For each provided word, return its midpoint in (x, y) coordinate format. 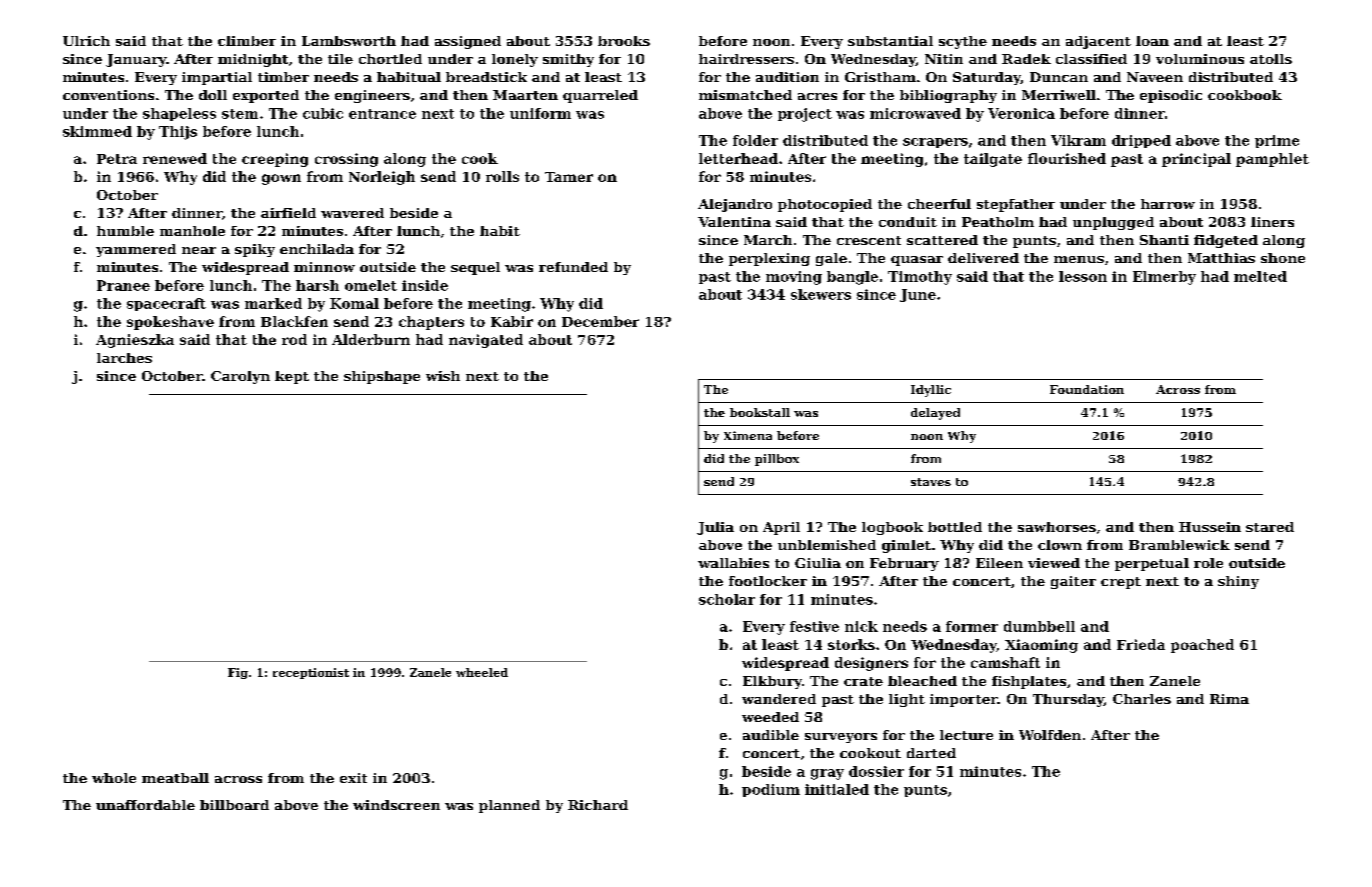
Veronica (1021, 113)
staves (931, 482)
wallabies (733, 563)
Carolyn (240, 377)
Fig (238, 673)
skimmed (97, 131)
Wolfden (1050, 735)
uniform (540, 113)
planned (509, 806)
